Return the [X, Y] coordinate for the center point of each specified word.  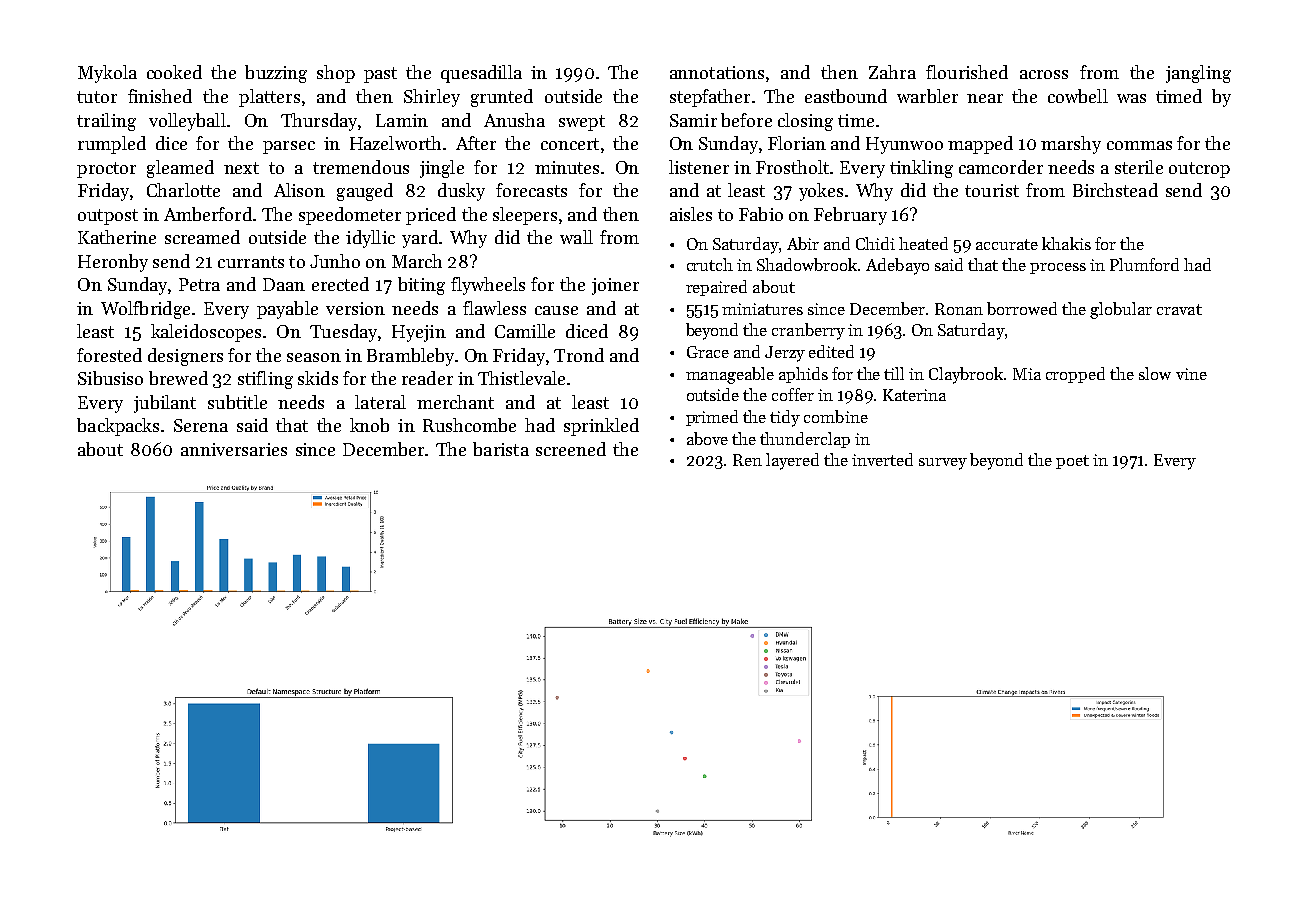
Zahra [892, 72]
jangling [1198, 74]
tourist [992, 190]
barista [501, 449]
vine [1191, 374]
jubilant [165, 404]
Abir [803, 243]
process [1058, 268]
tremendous [361, 167]
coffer [793, 394]
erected [340, 284]
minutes [567, 167]
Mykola [107, 74]
